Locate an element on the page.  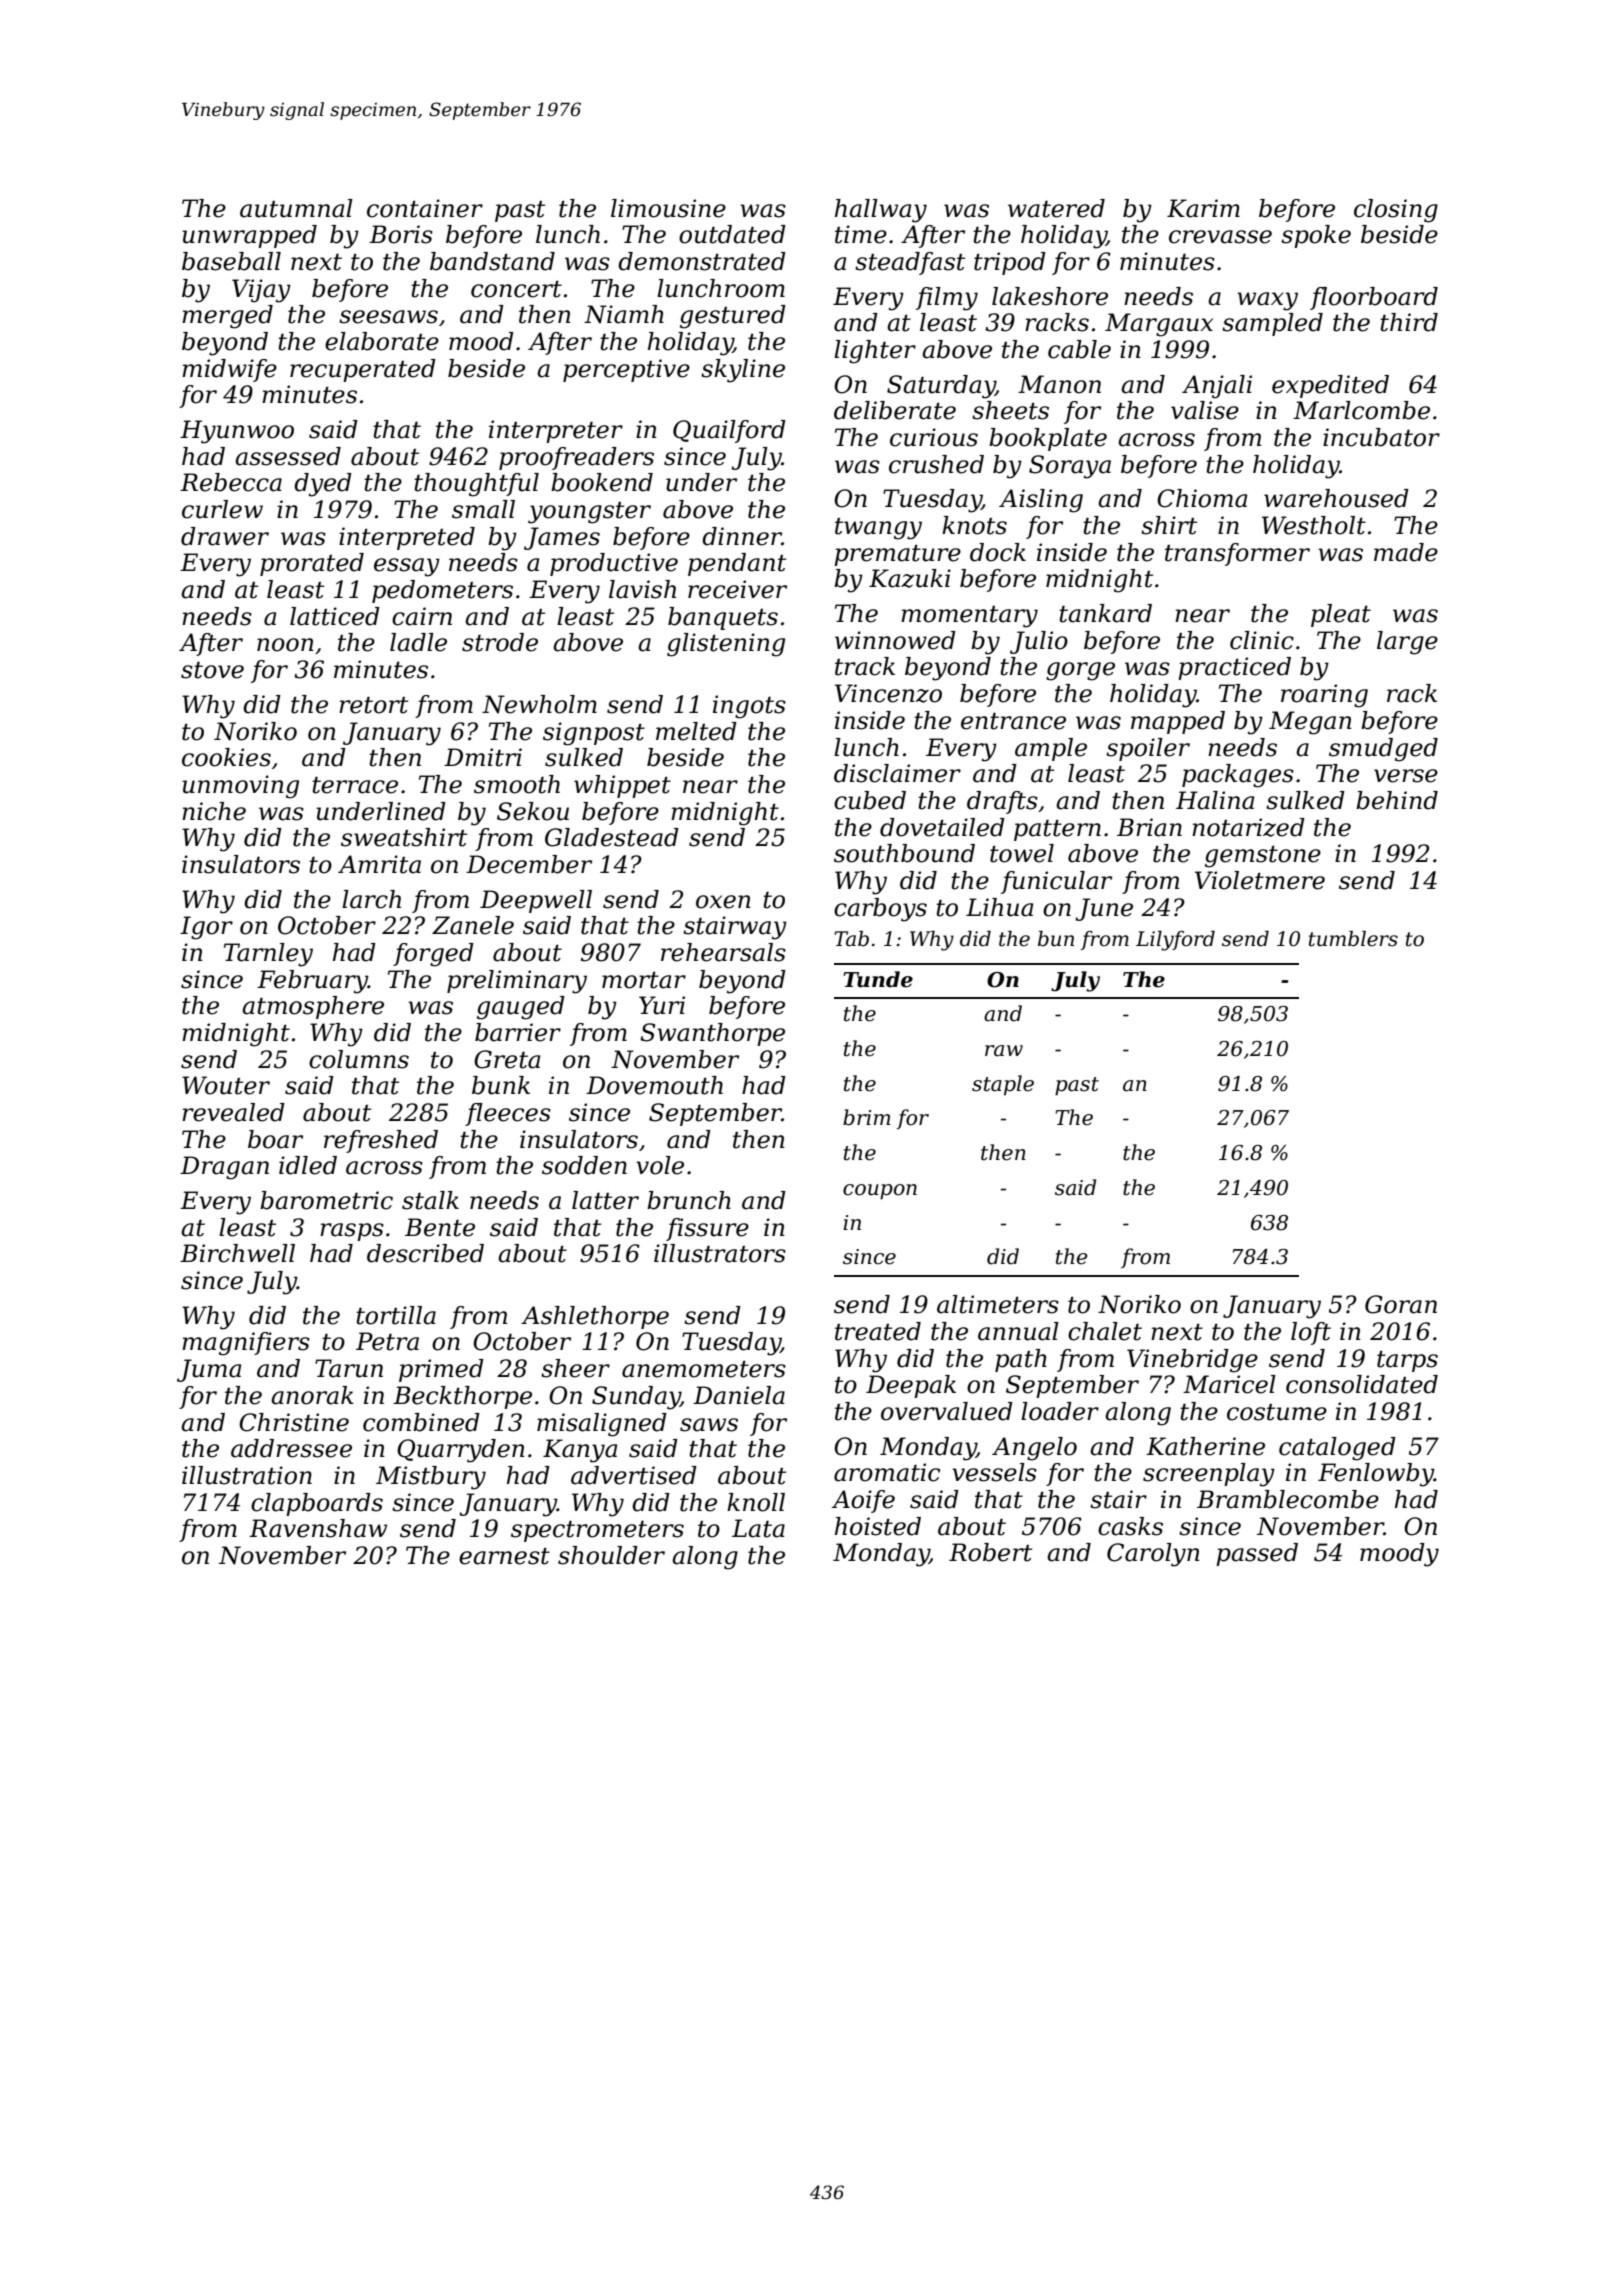
watered is located at coordinates (1056, 208).
